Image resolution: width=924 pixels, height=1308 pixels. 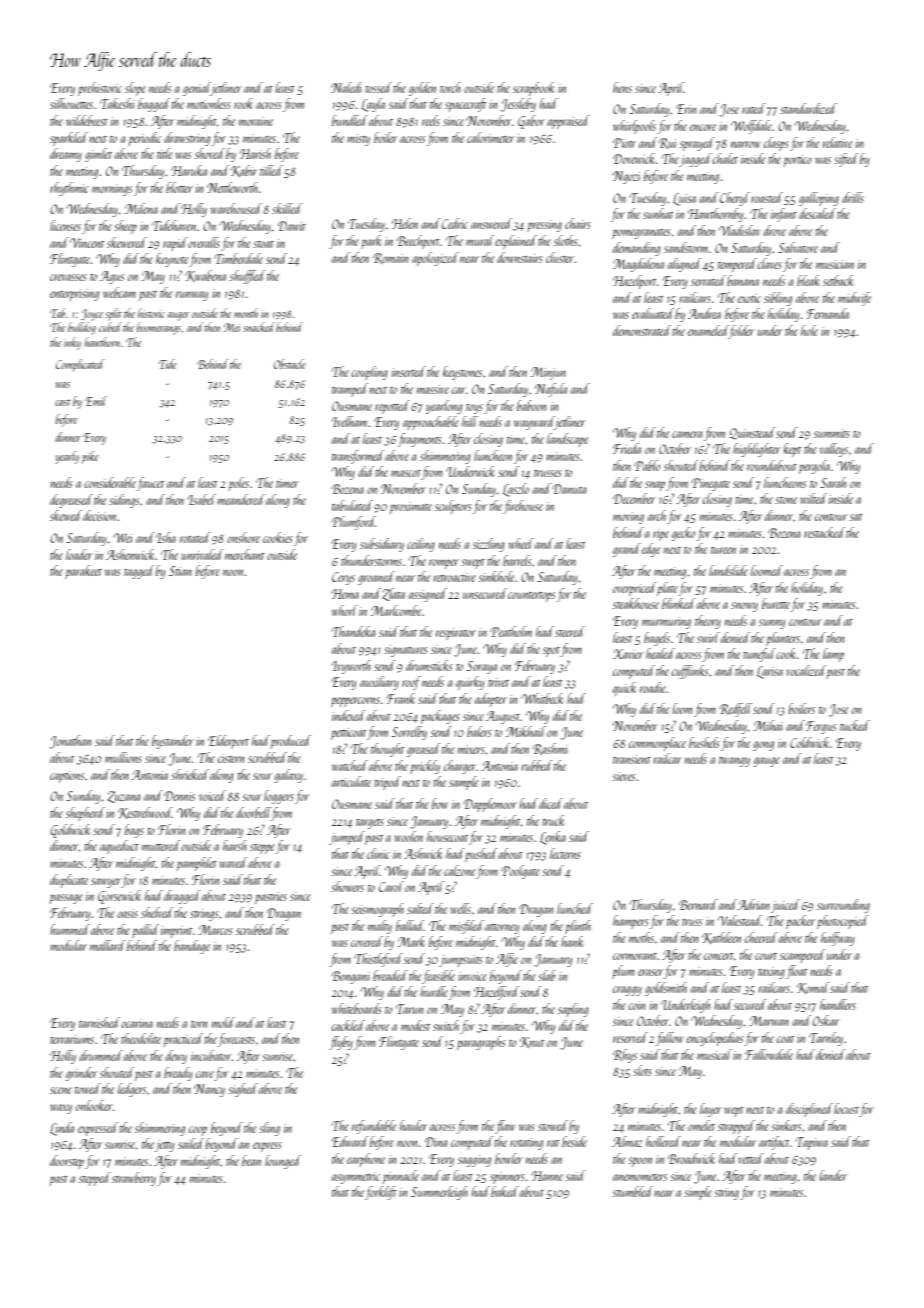 What do you see at coordinates (470, 421) in the page?
I see `hill` at bounding box center [470, 421].
